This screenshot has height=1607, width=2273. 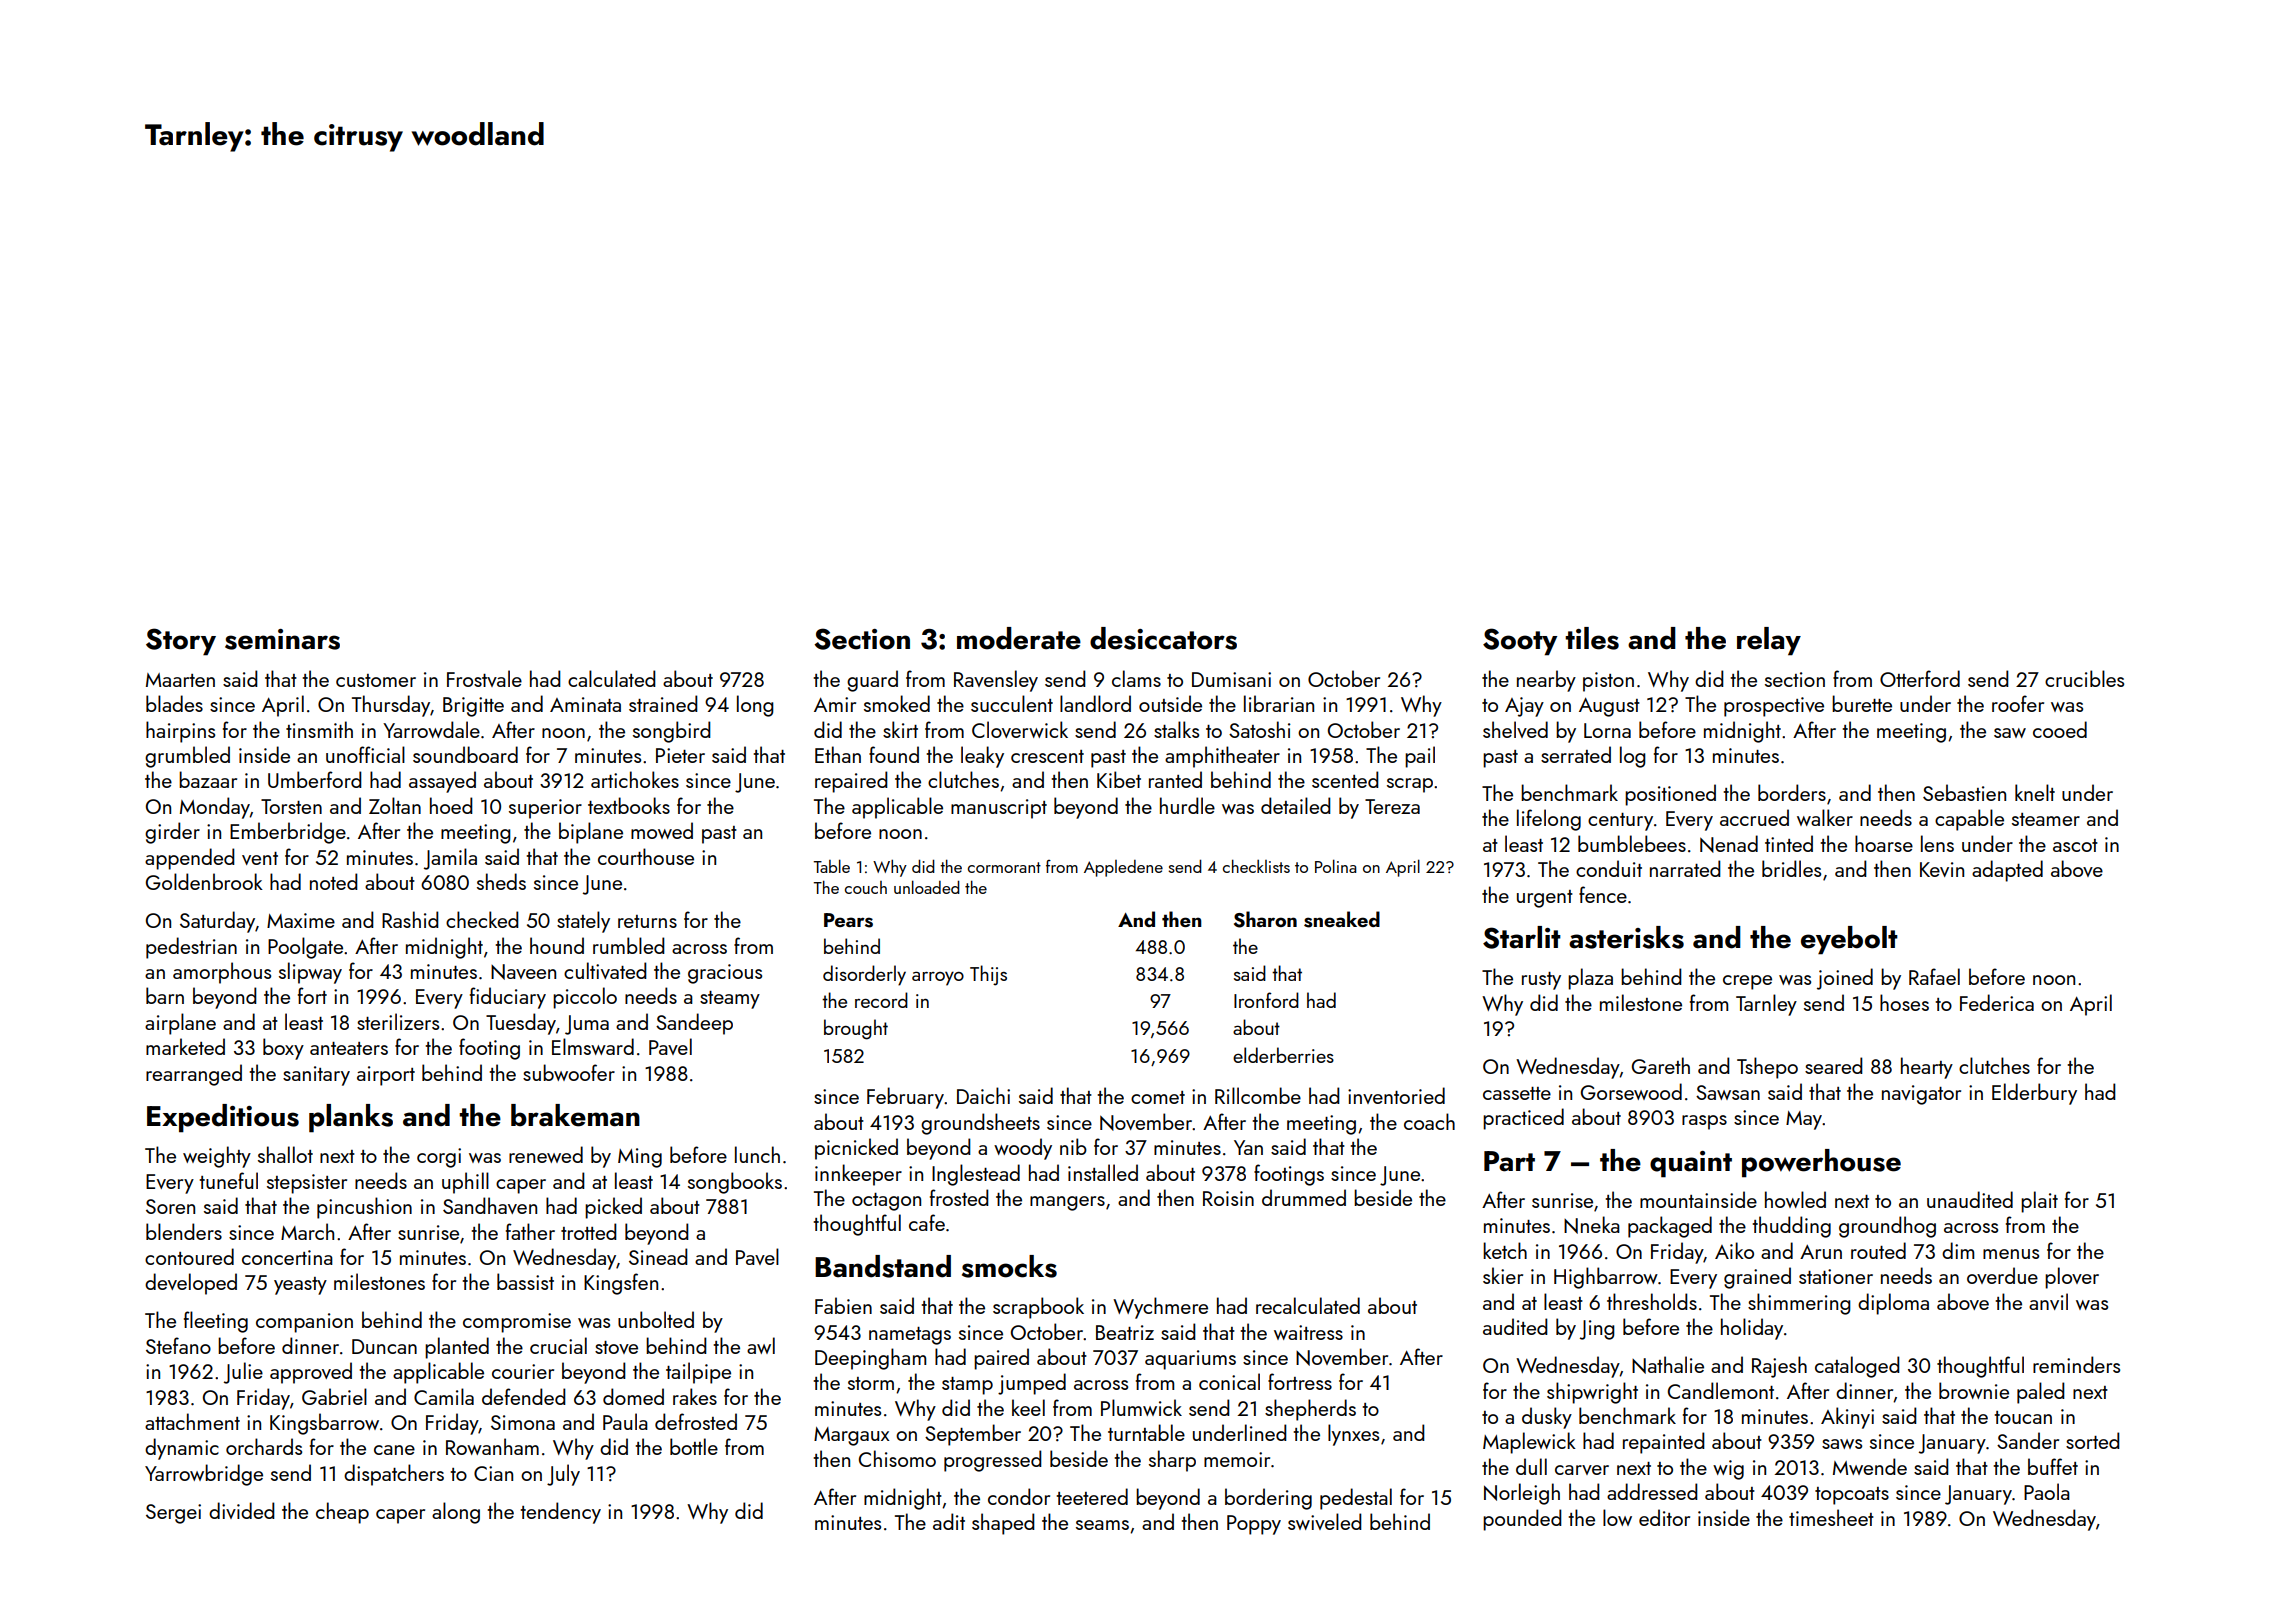 I want to click on editor, so click(x=1664, y=1517).
